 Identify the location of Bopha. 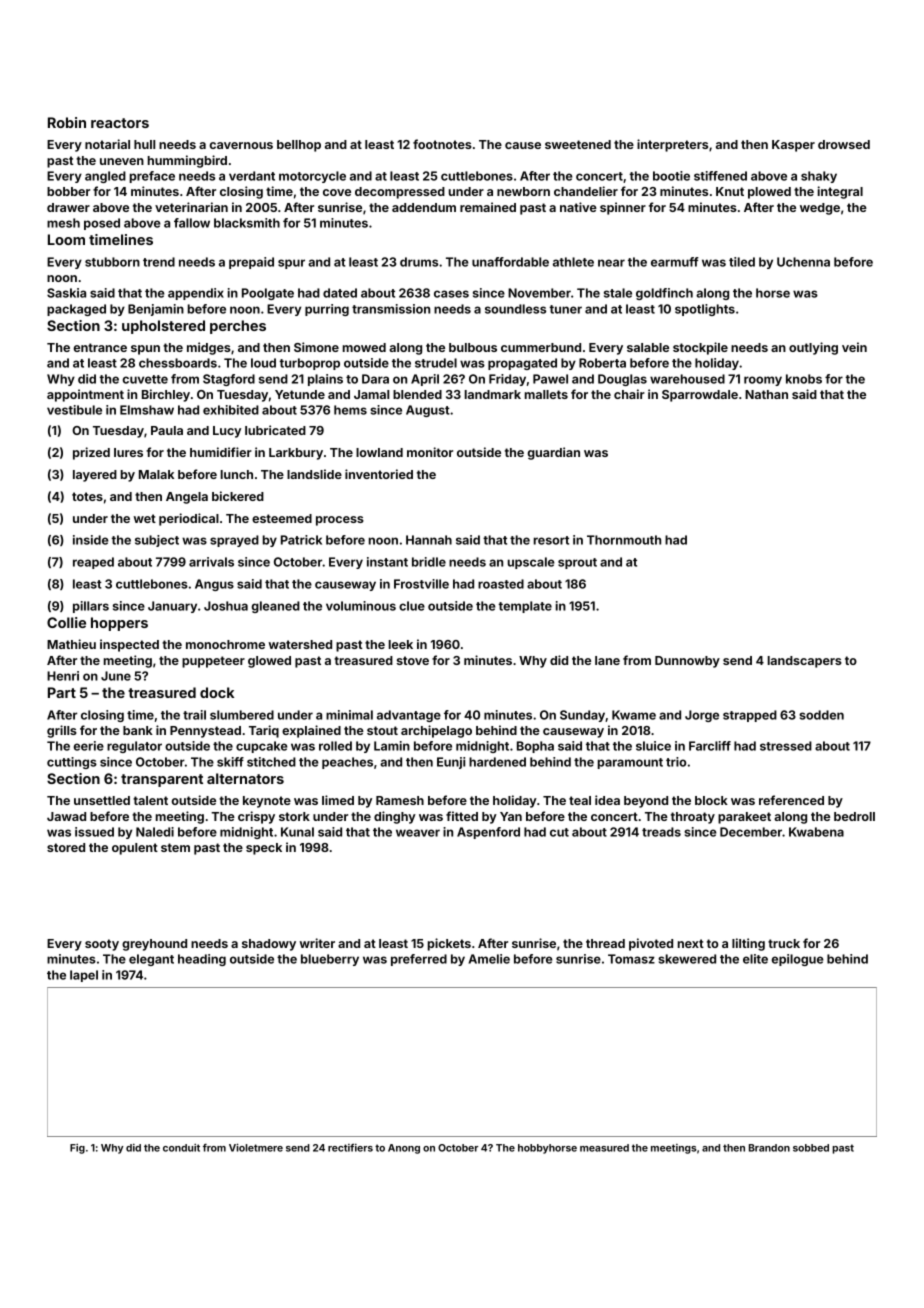
(535, 747).
